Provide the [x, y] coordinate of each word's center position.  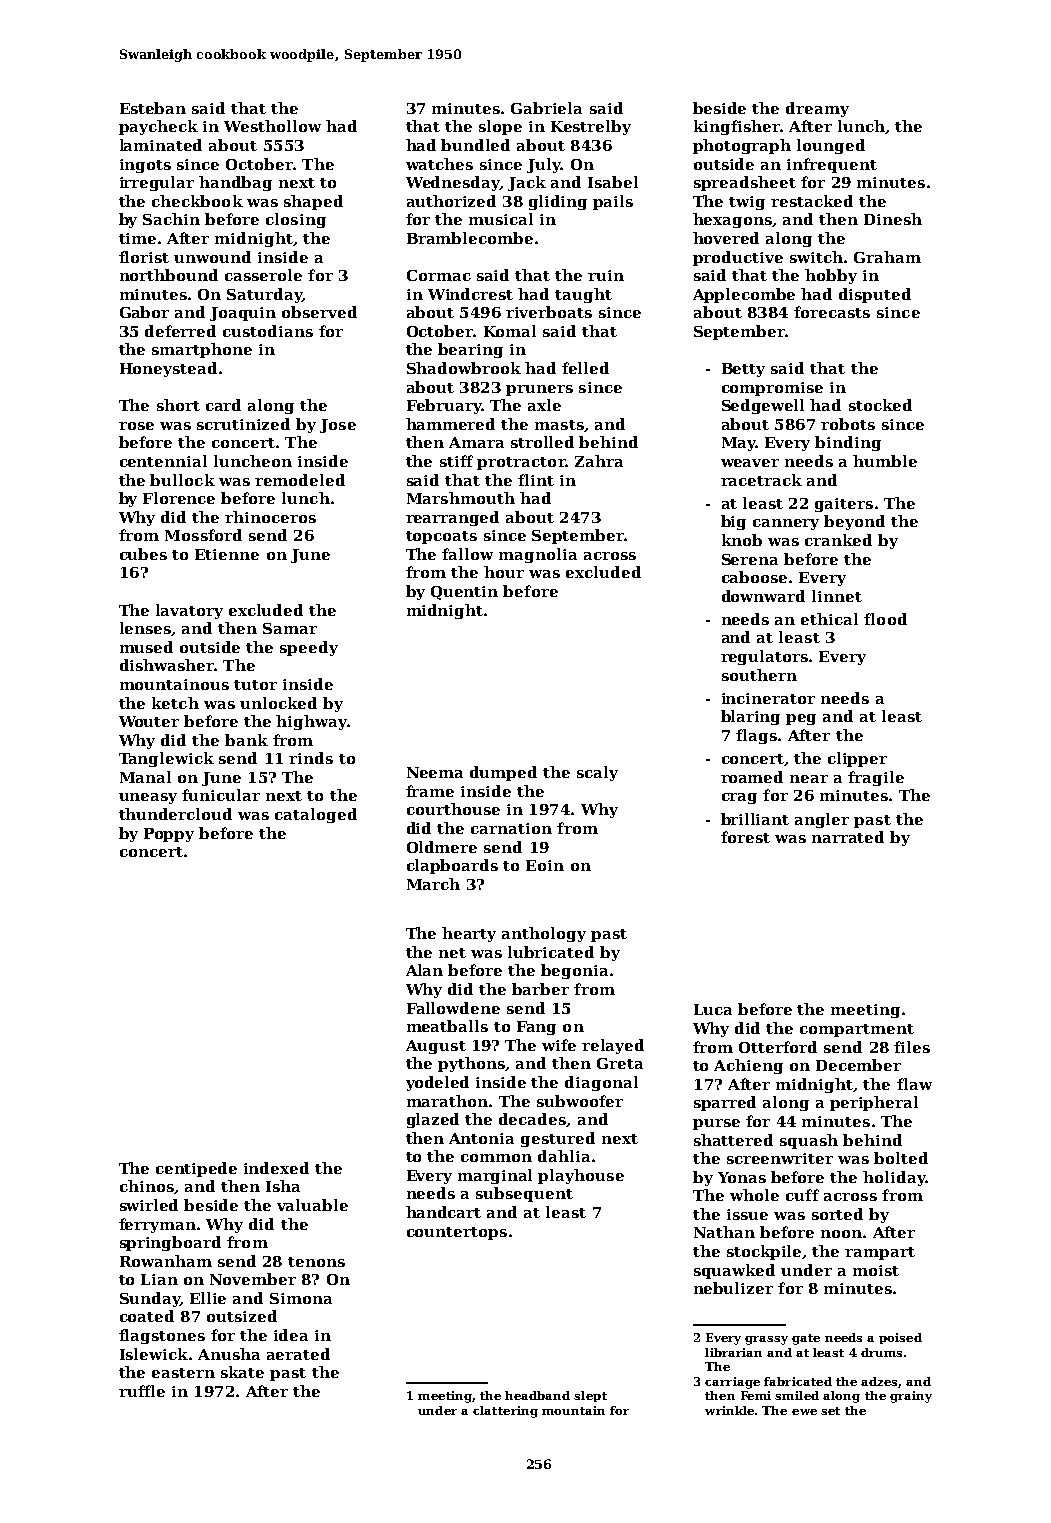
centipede [196, 1169]
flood [885, 619]
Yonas [742, 1177]
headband [537, 1395]
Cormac [439, 275]
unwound [212, 257]
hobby [831, 276]
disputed [875, 295]
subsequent [524, 1194]
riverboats [549, 312]
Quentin [464, 593]
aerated [298, 1354]
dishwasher [167, 665]
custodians [268, 331]
